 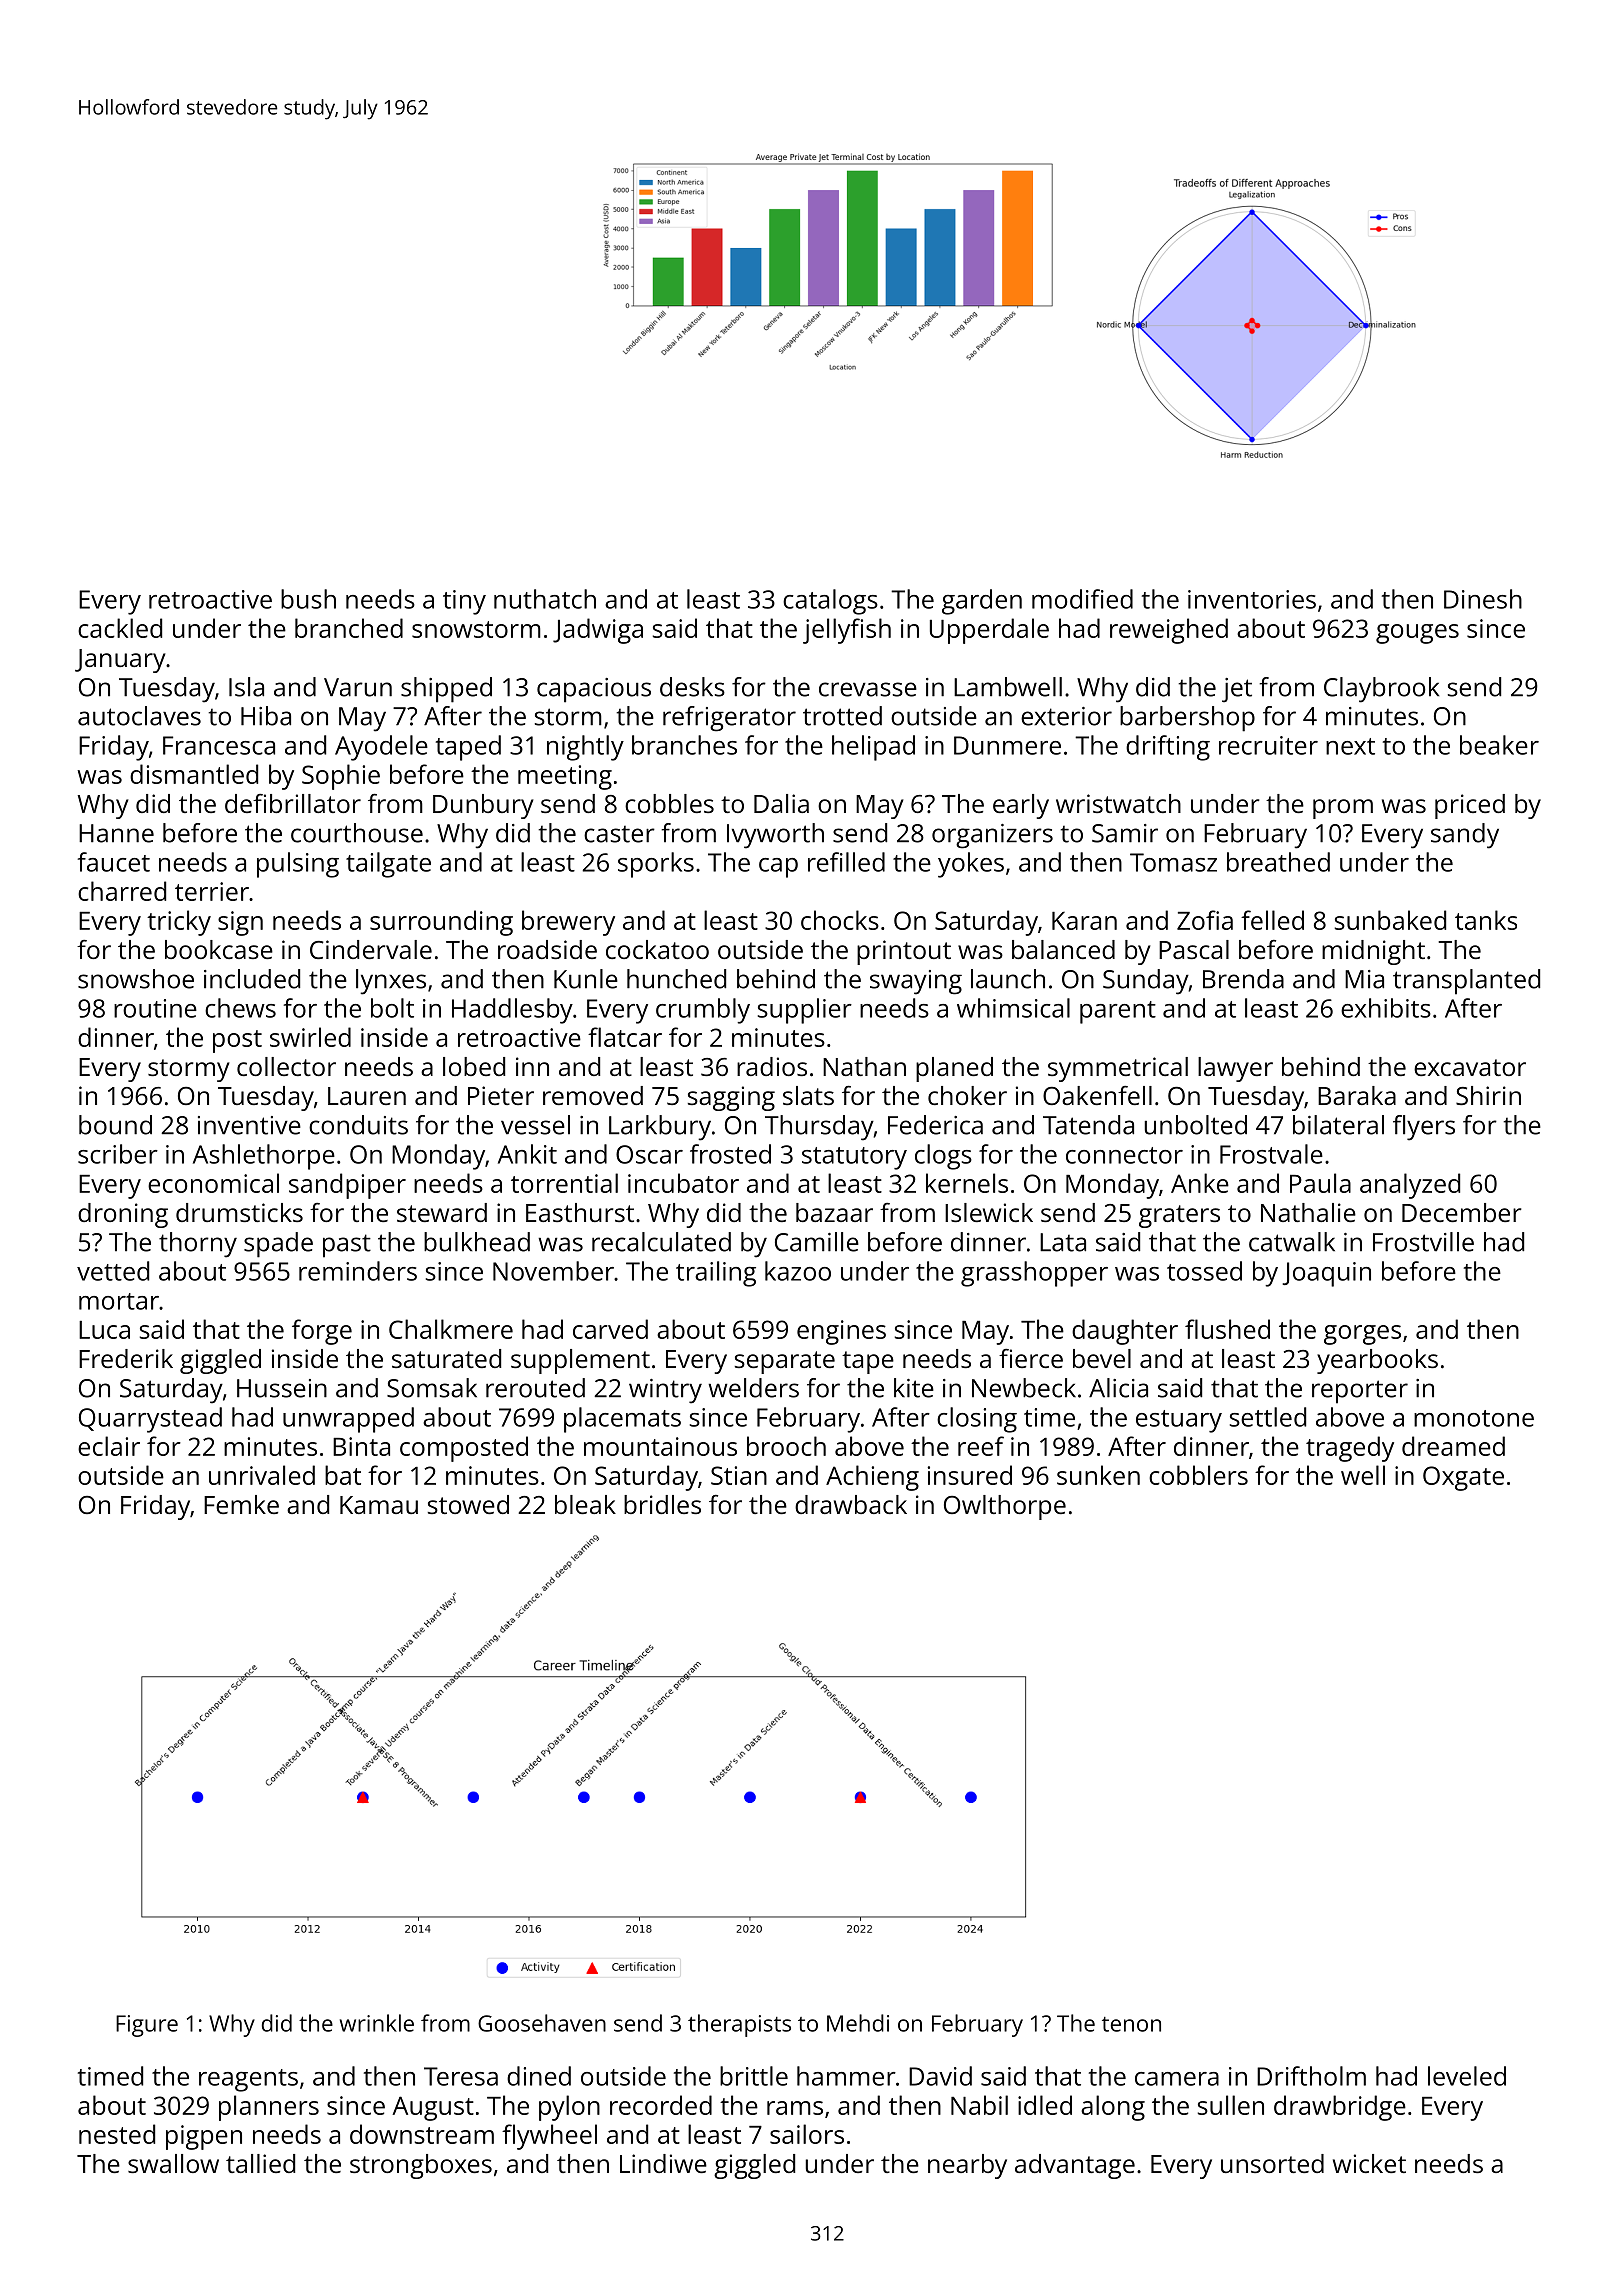 I want to click on Driftholm, so click(x=1311, y=2076).
